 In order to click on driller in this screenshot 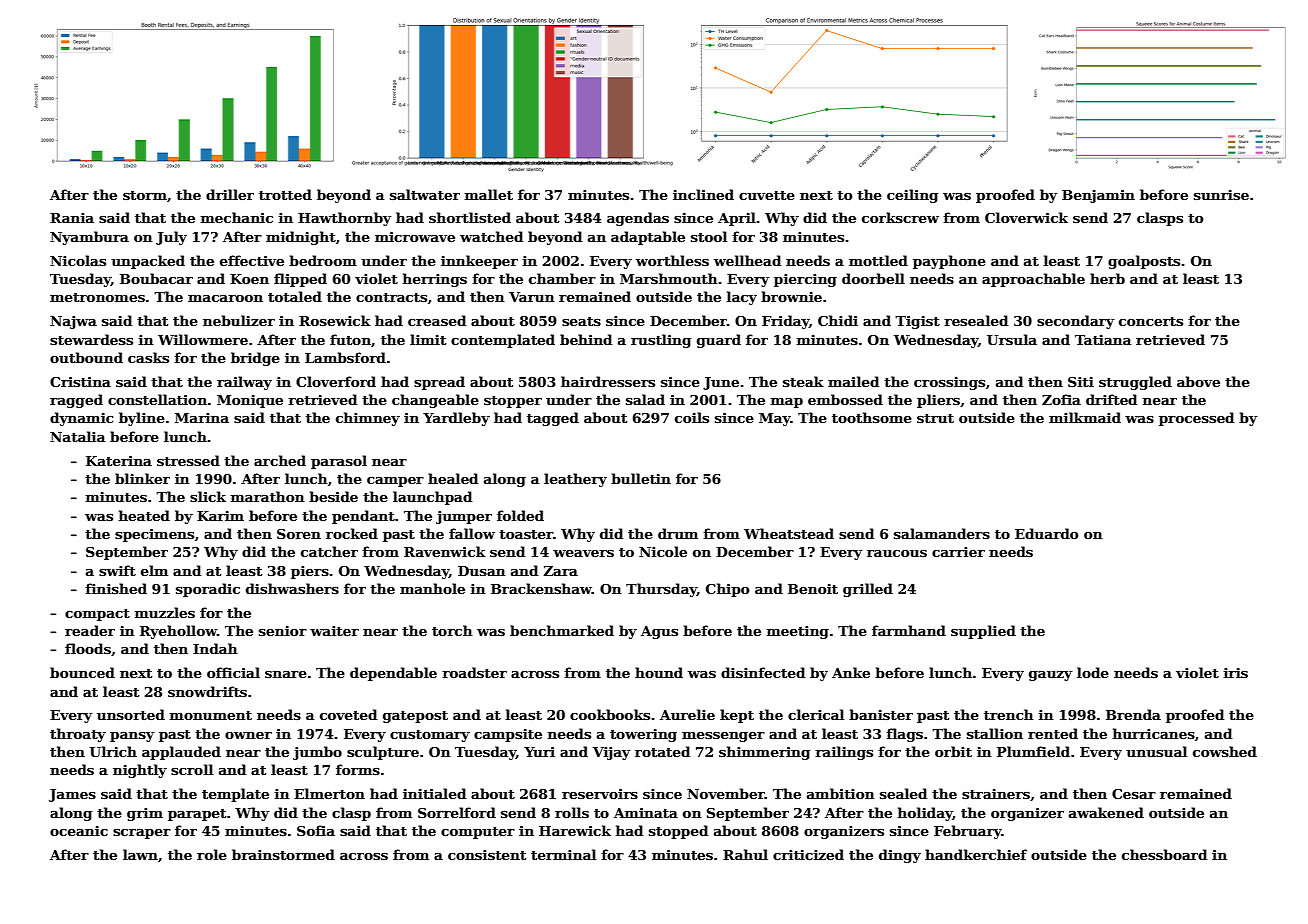, I will do `click(230, 194)`.
